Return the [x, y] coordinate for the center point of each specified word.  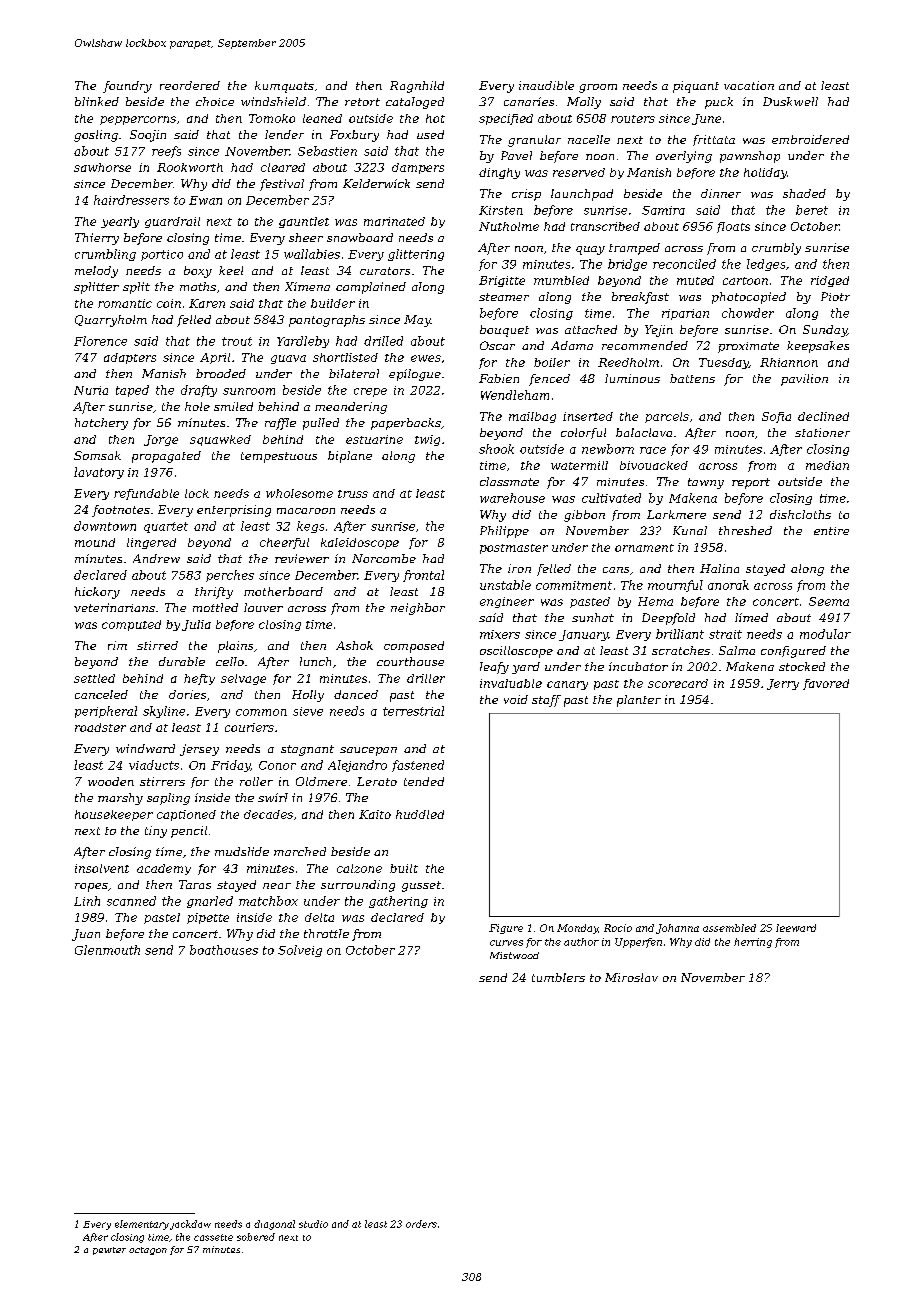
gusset [421, 886]
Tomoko [272, 118]
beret [812, 210]
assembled [729, 928]
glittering [416, 255]
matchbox [268, 901]
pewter [109, 1251]
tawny [706, 483]
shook [496, 449]
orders [421, 1224]
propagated [166, 457]
